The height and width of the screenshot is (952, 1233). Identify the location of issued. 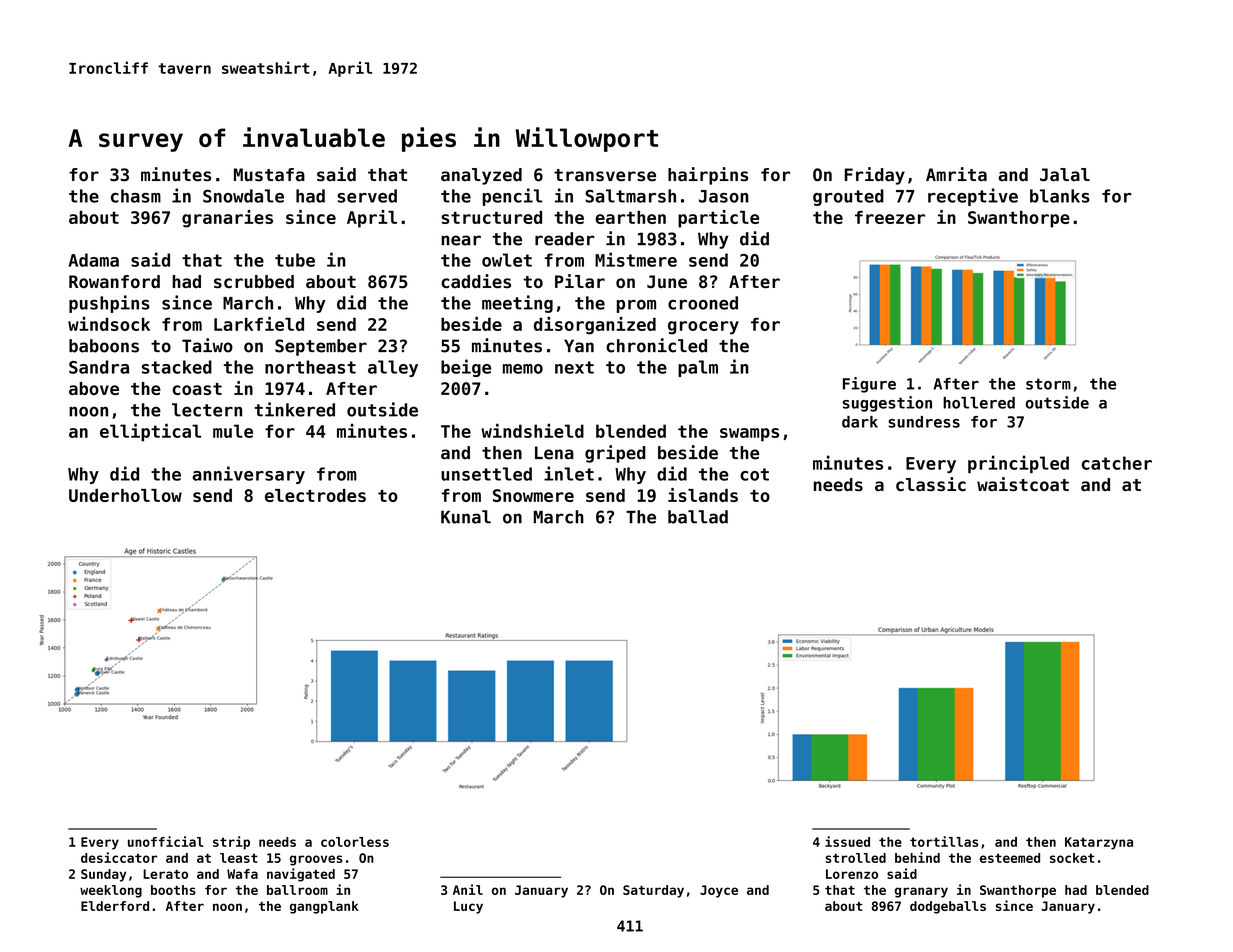
(847, 841).
